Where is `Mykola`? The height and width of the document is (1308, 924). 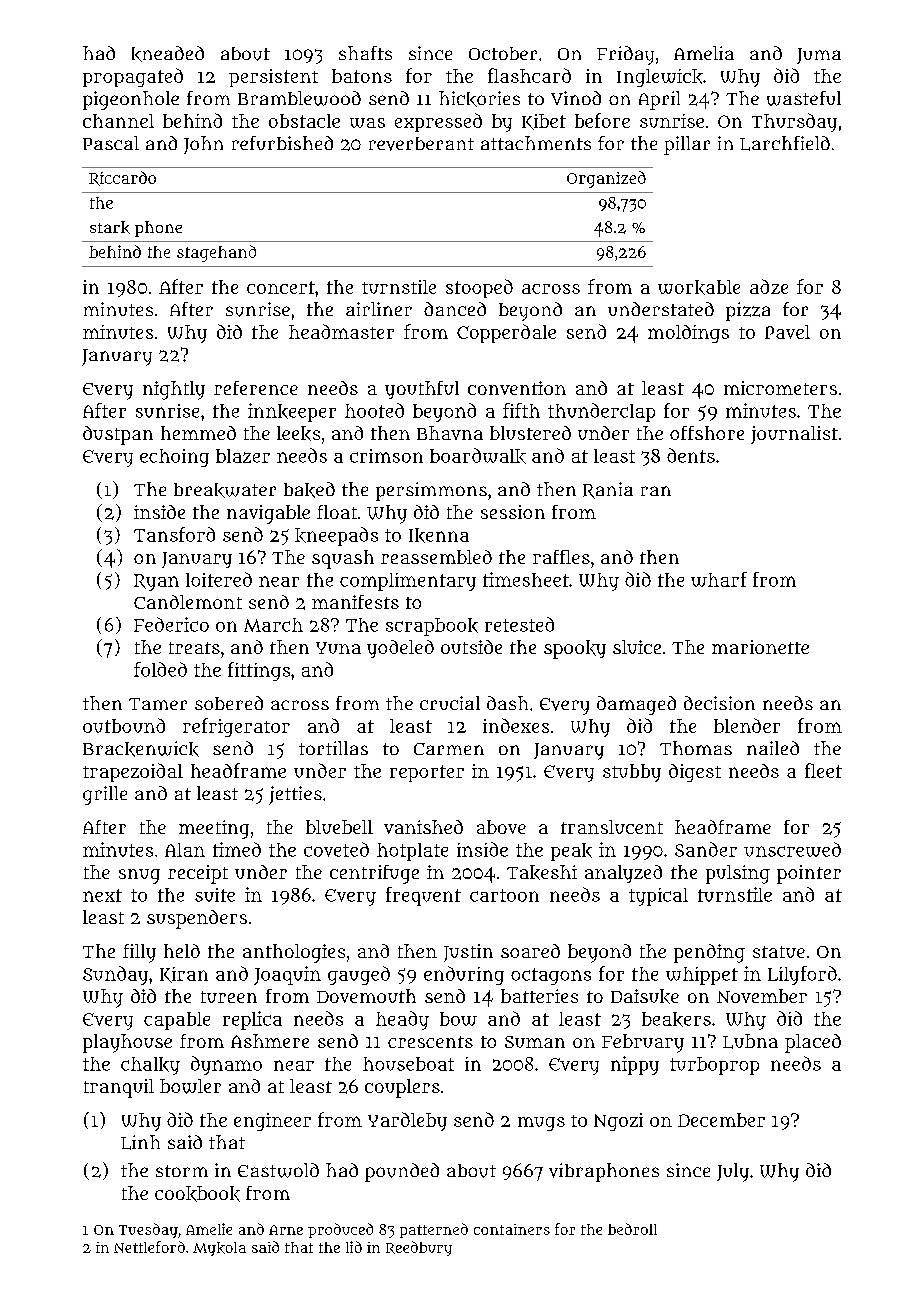 Mykola is located at coordinates (219, 1249).
